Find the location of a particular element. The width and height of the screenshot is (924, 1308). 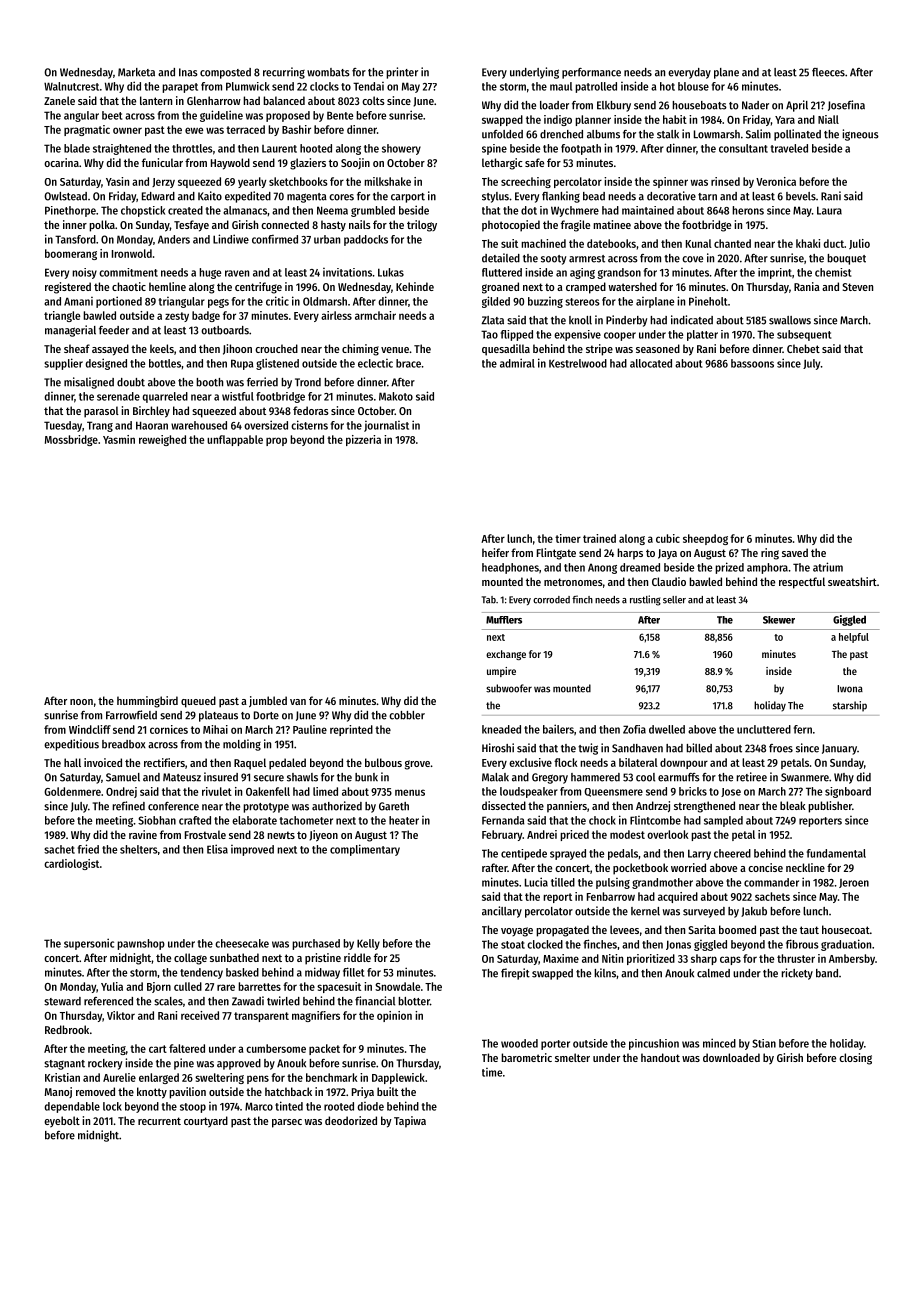

Malak is located at coordinates (495, 777).
